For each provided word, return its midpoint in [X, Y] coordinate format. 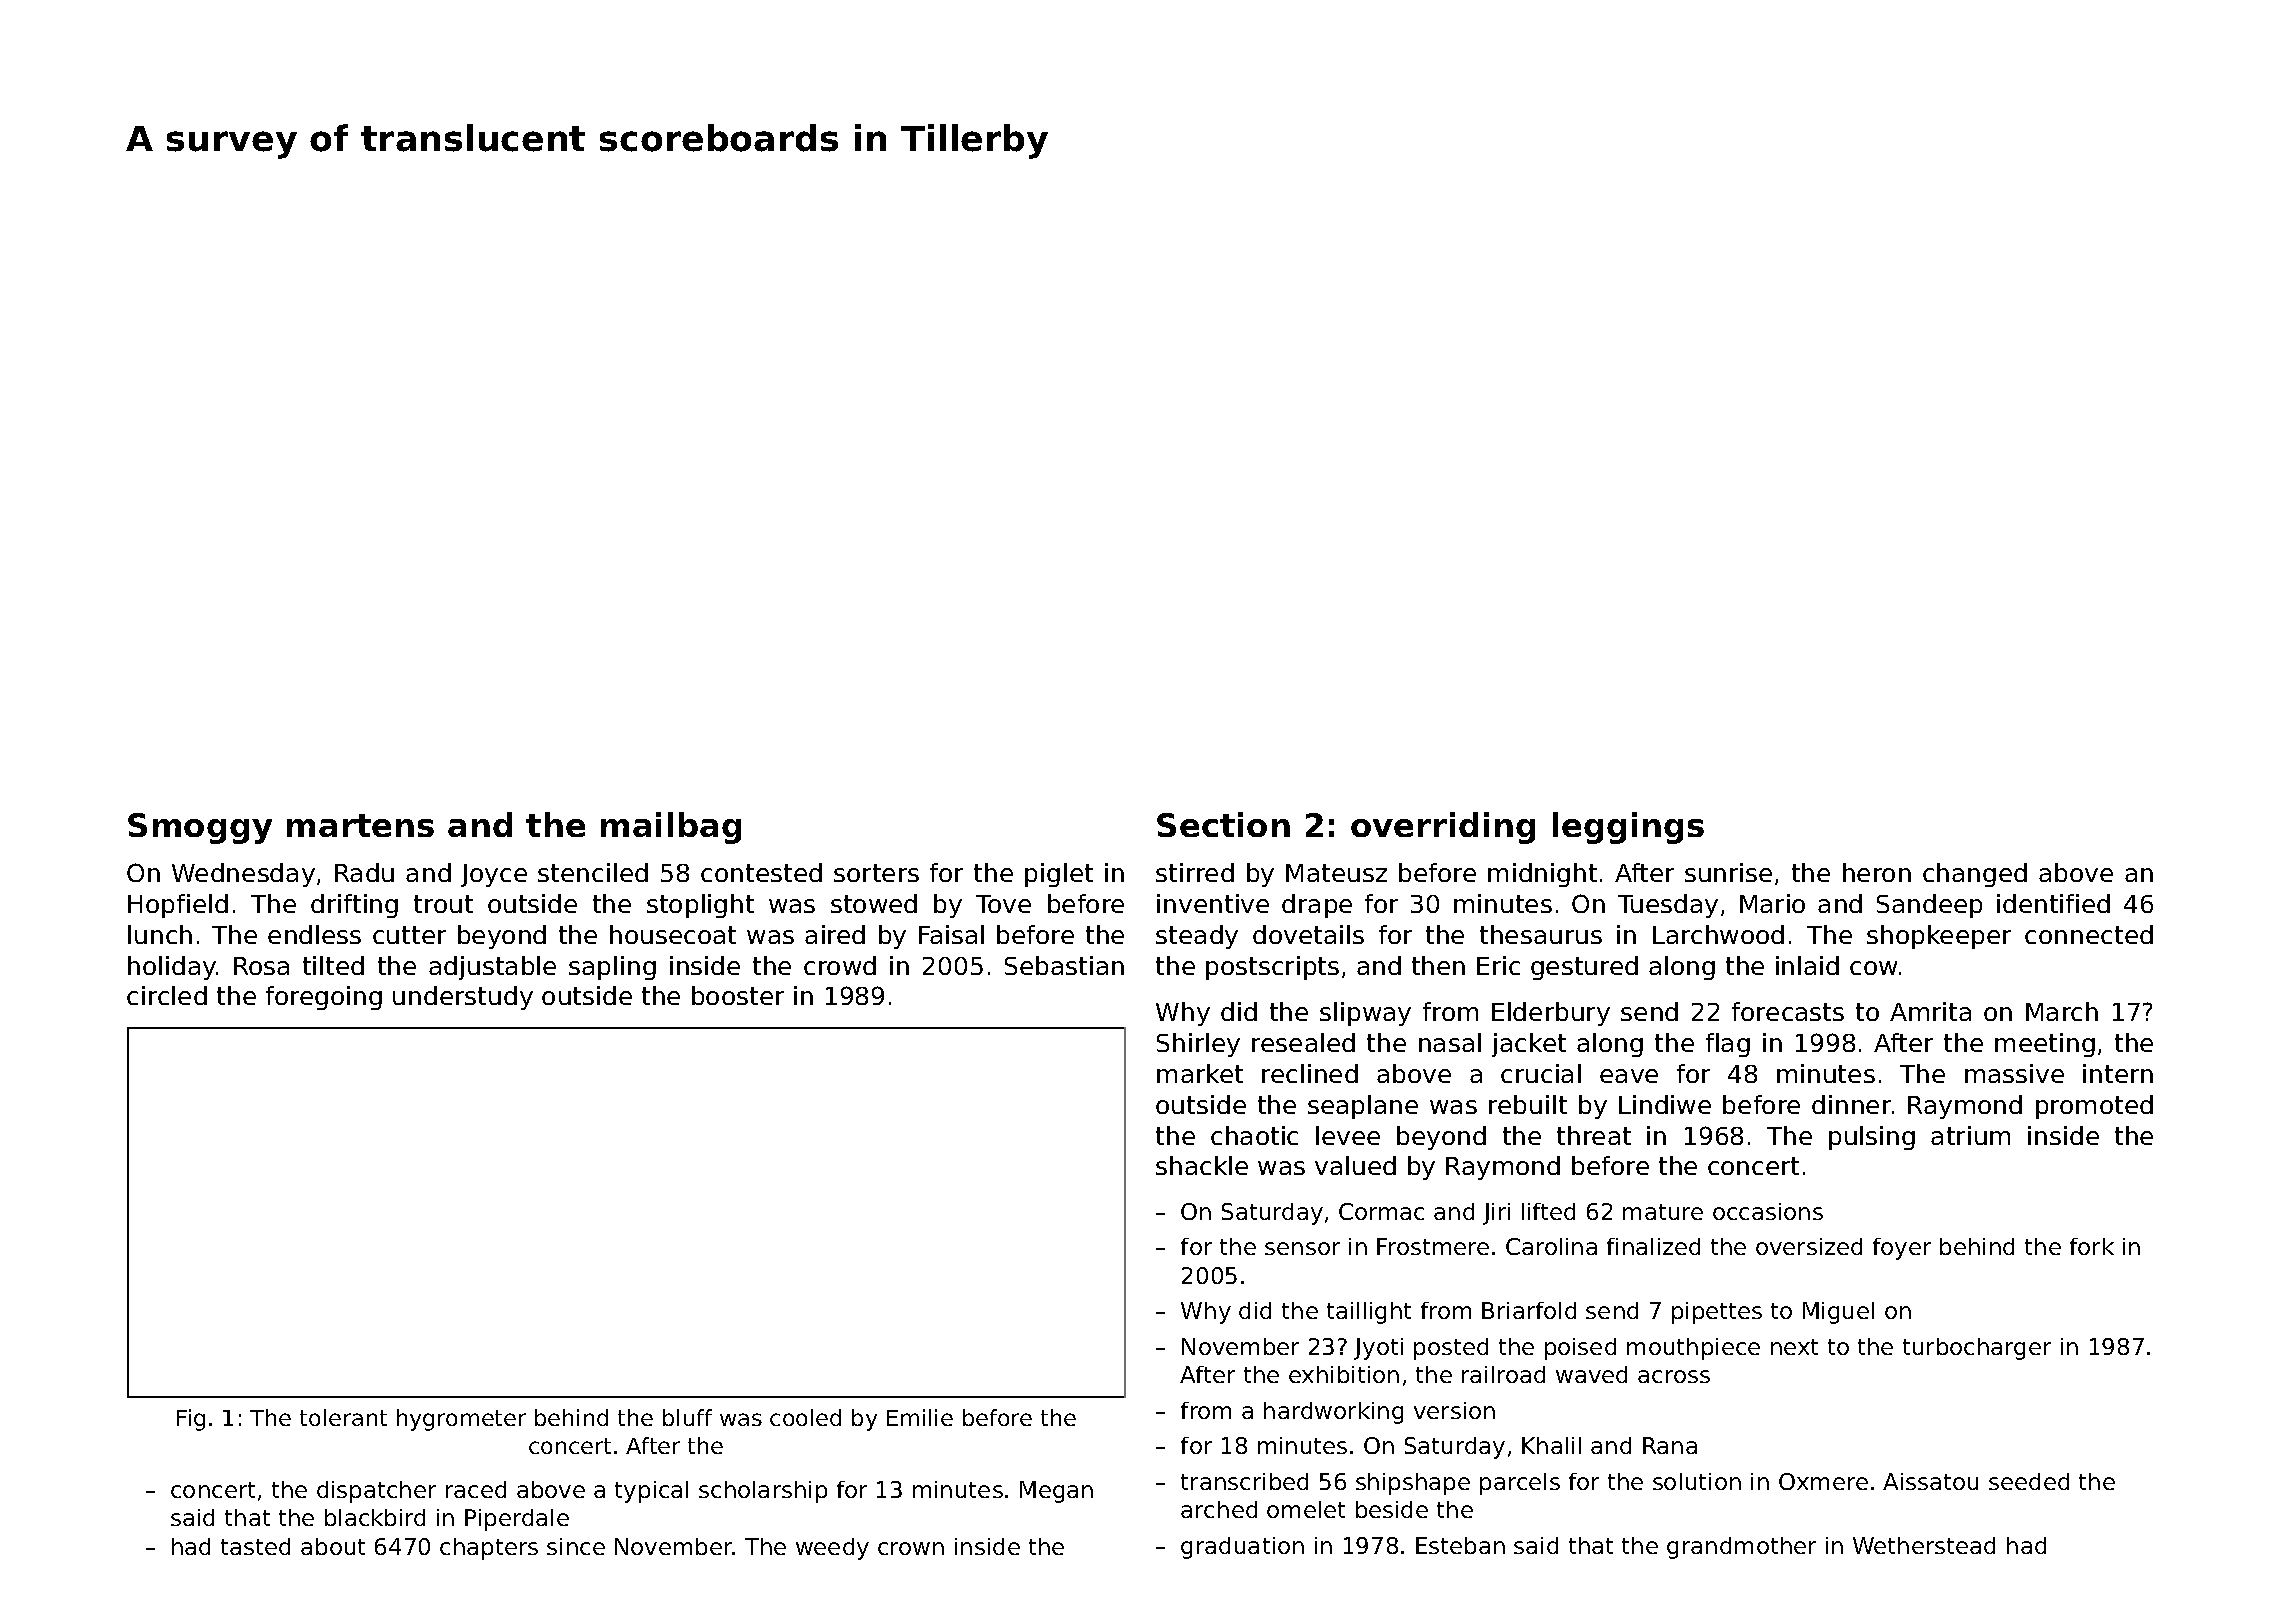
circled [167, 995]
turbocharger [1977, 1349]
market [1200, 1073]
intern [2118, 1073]
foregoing [324, 998]
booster [738, 995]
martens [360, 825]
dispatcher [376, 1492]
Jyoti [1378, 1349]
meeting [2045, 1045]
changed [1975, 875]
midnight [1542, 875]
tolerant [343, 1417]
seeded [2029, 1481]
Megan [1056, 1492]
